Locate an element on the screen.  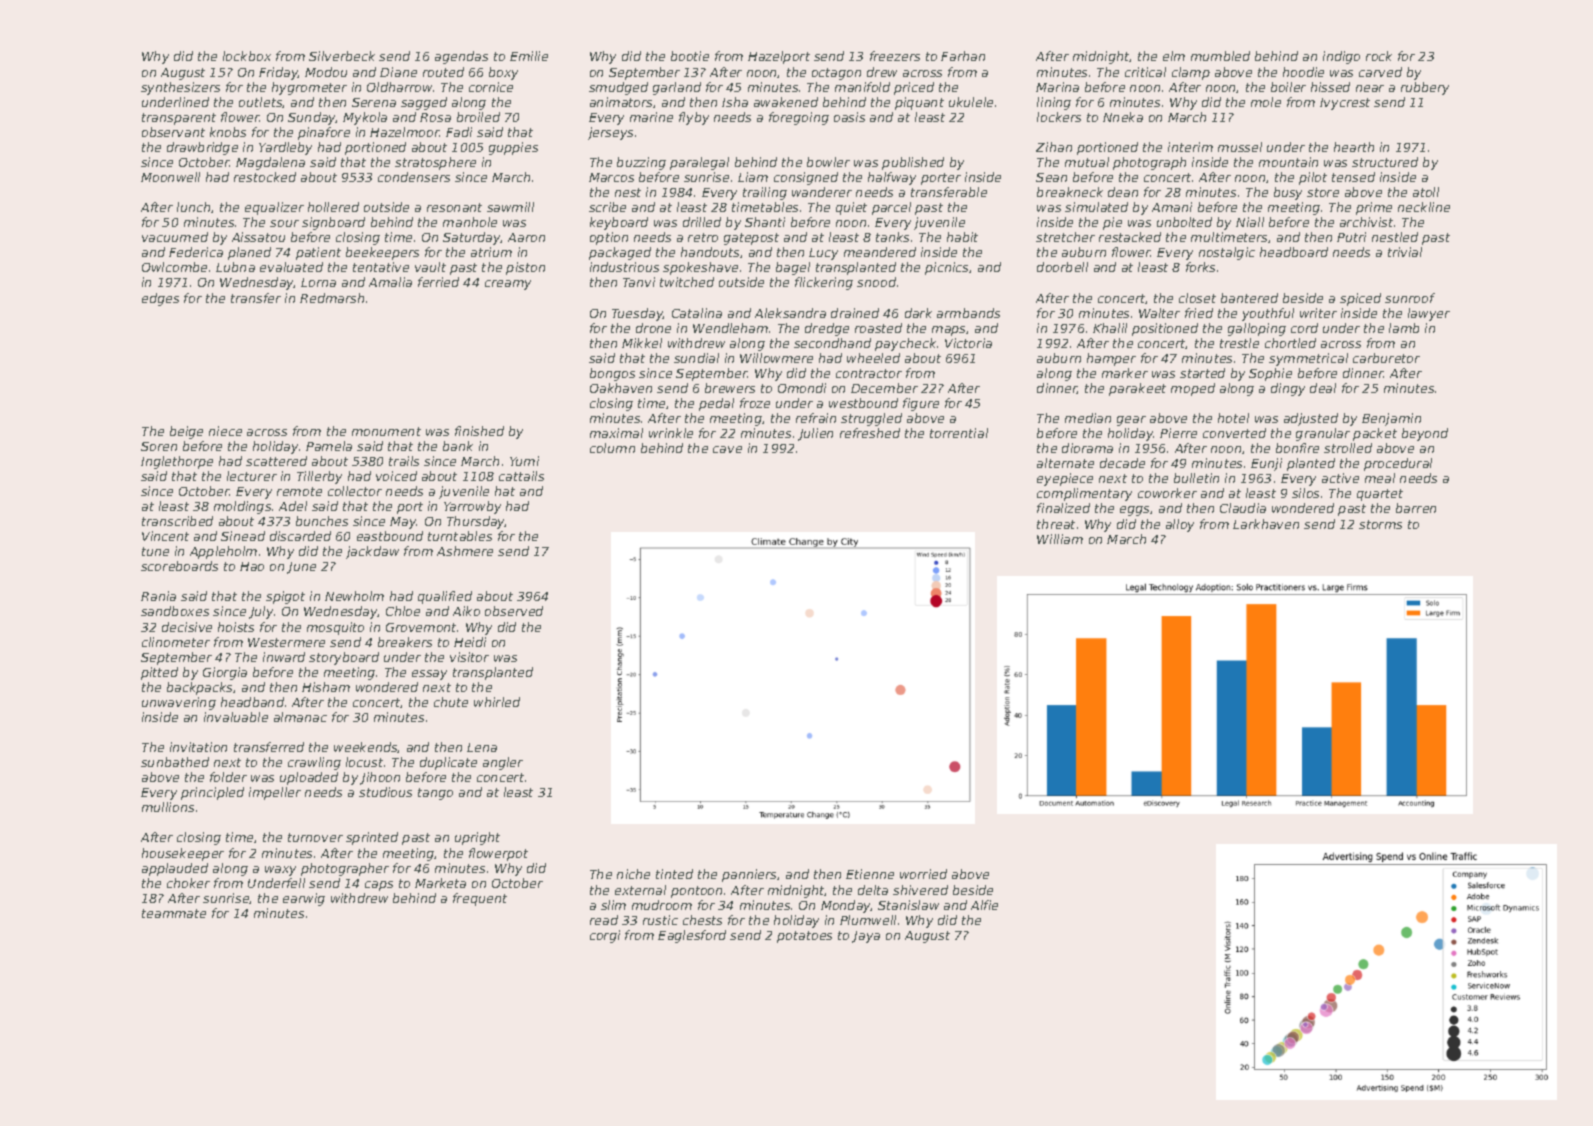
priced is located at coordinates (914, 88).
